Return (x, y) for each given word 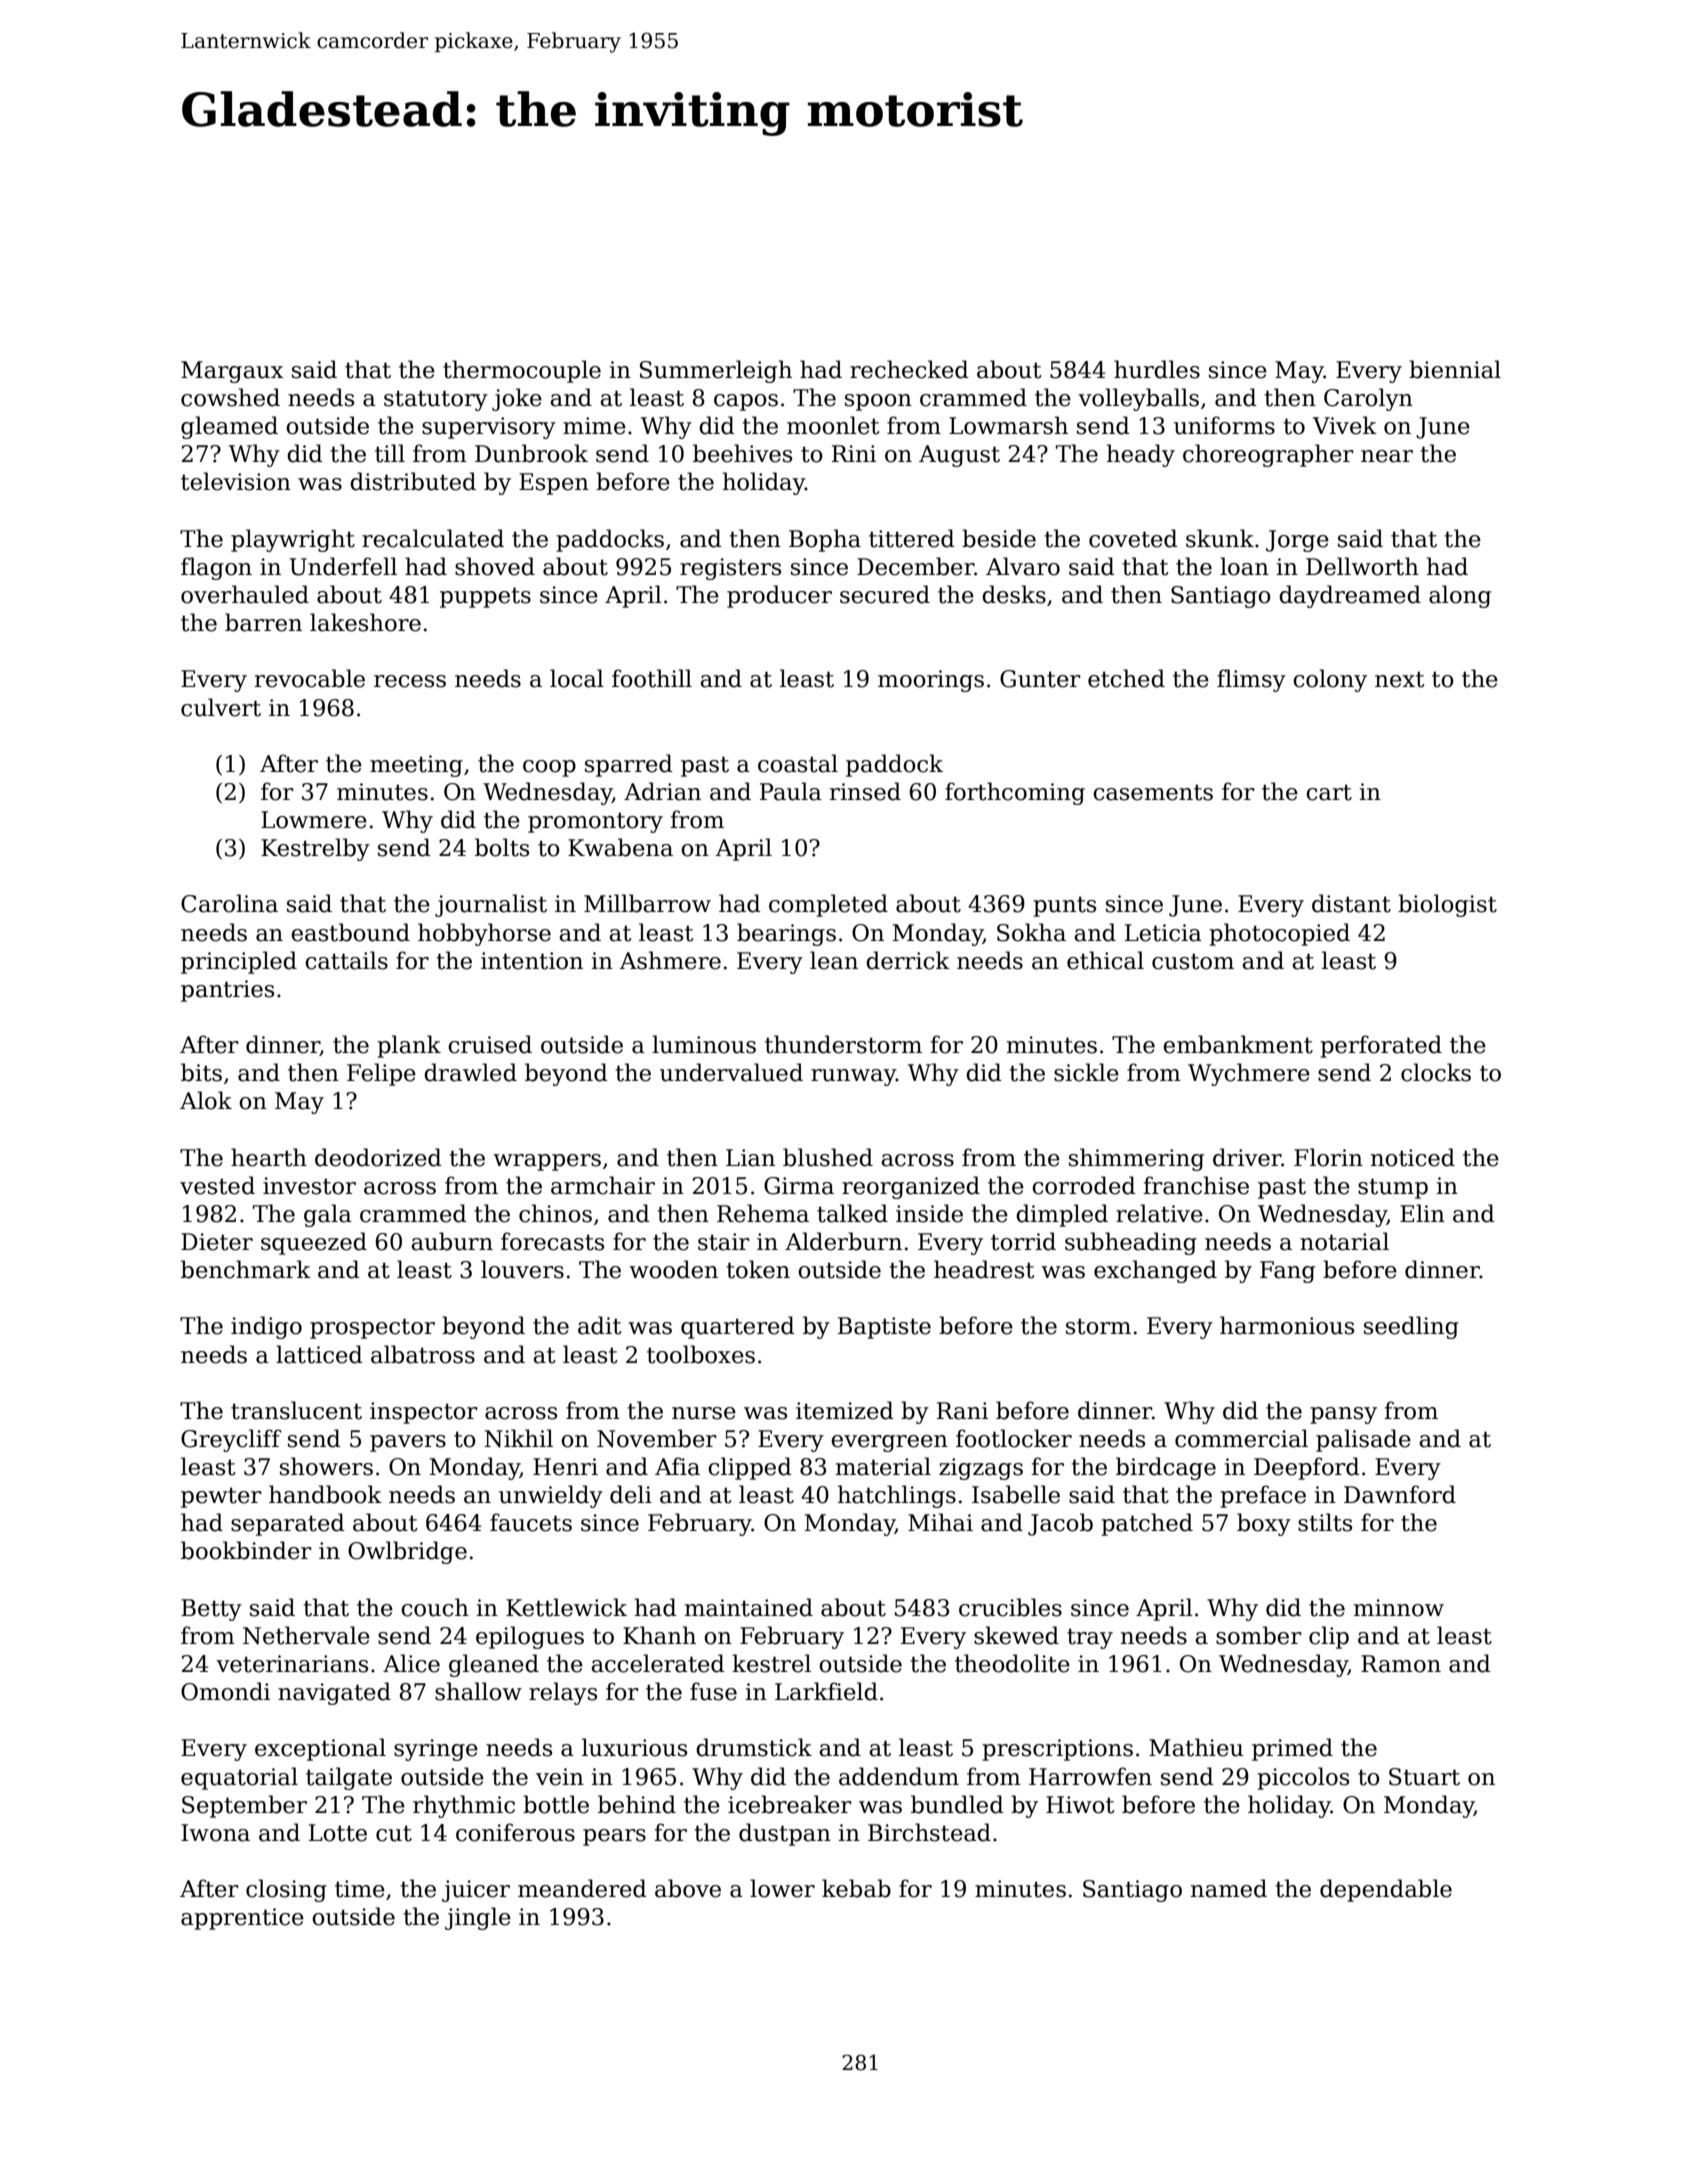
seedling (1411, 1327)
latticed (319, 1354)
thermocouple (522, 371)
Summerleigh (716, 371)
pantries (227, 991)
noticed (1413, 1157)
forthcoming (1015, 793)
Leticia (1163, 933)
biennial (1455, 369)
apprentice (242, 1919)
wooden (673, 1269)
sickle (1086, 1072)
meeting (416, 766)
